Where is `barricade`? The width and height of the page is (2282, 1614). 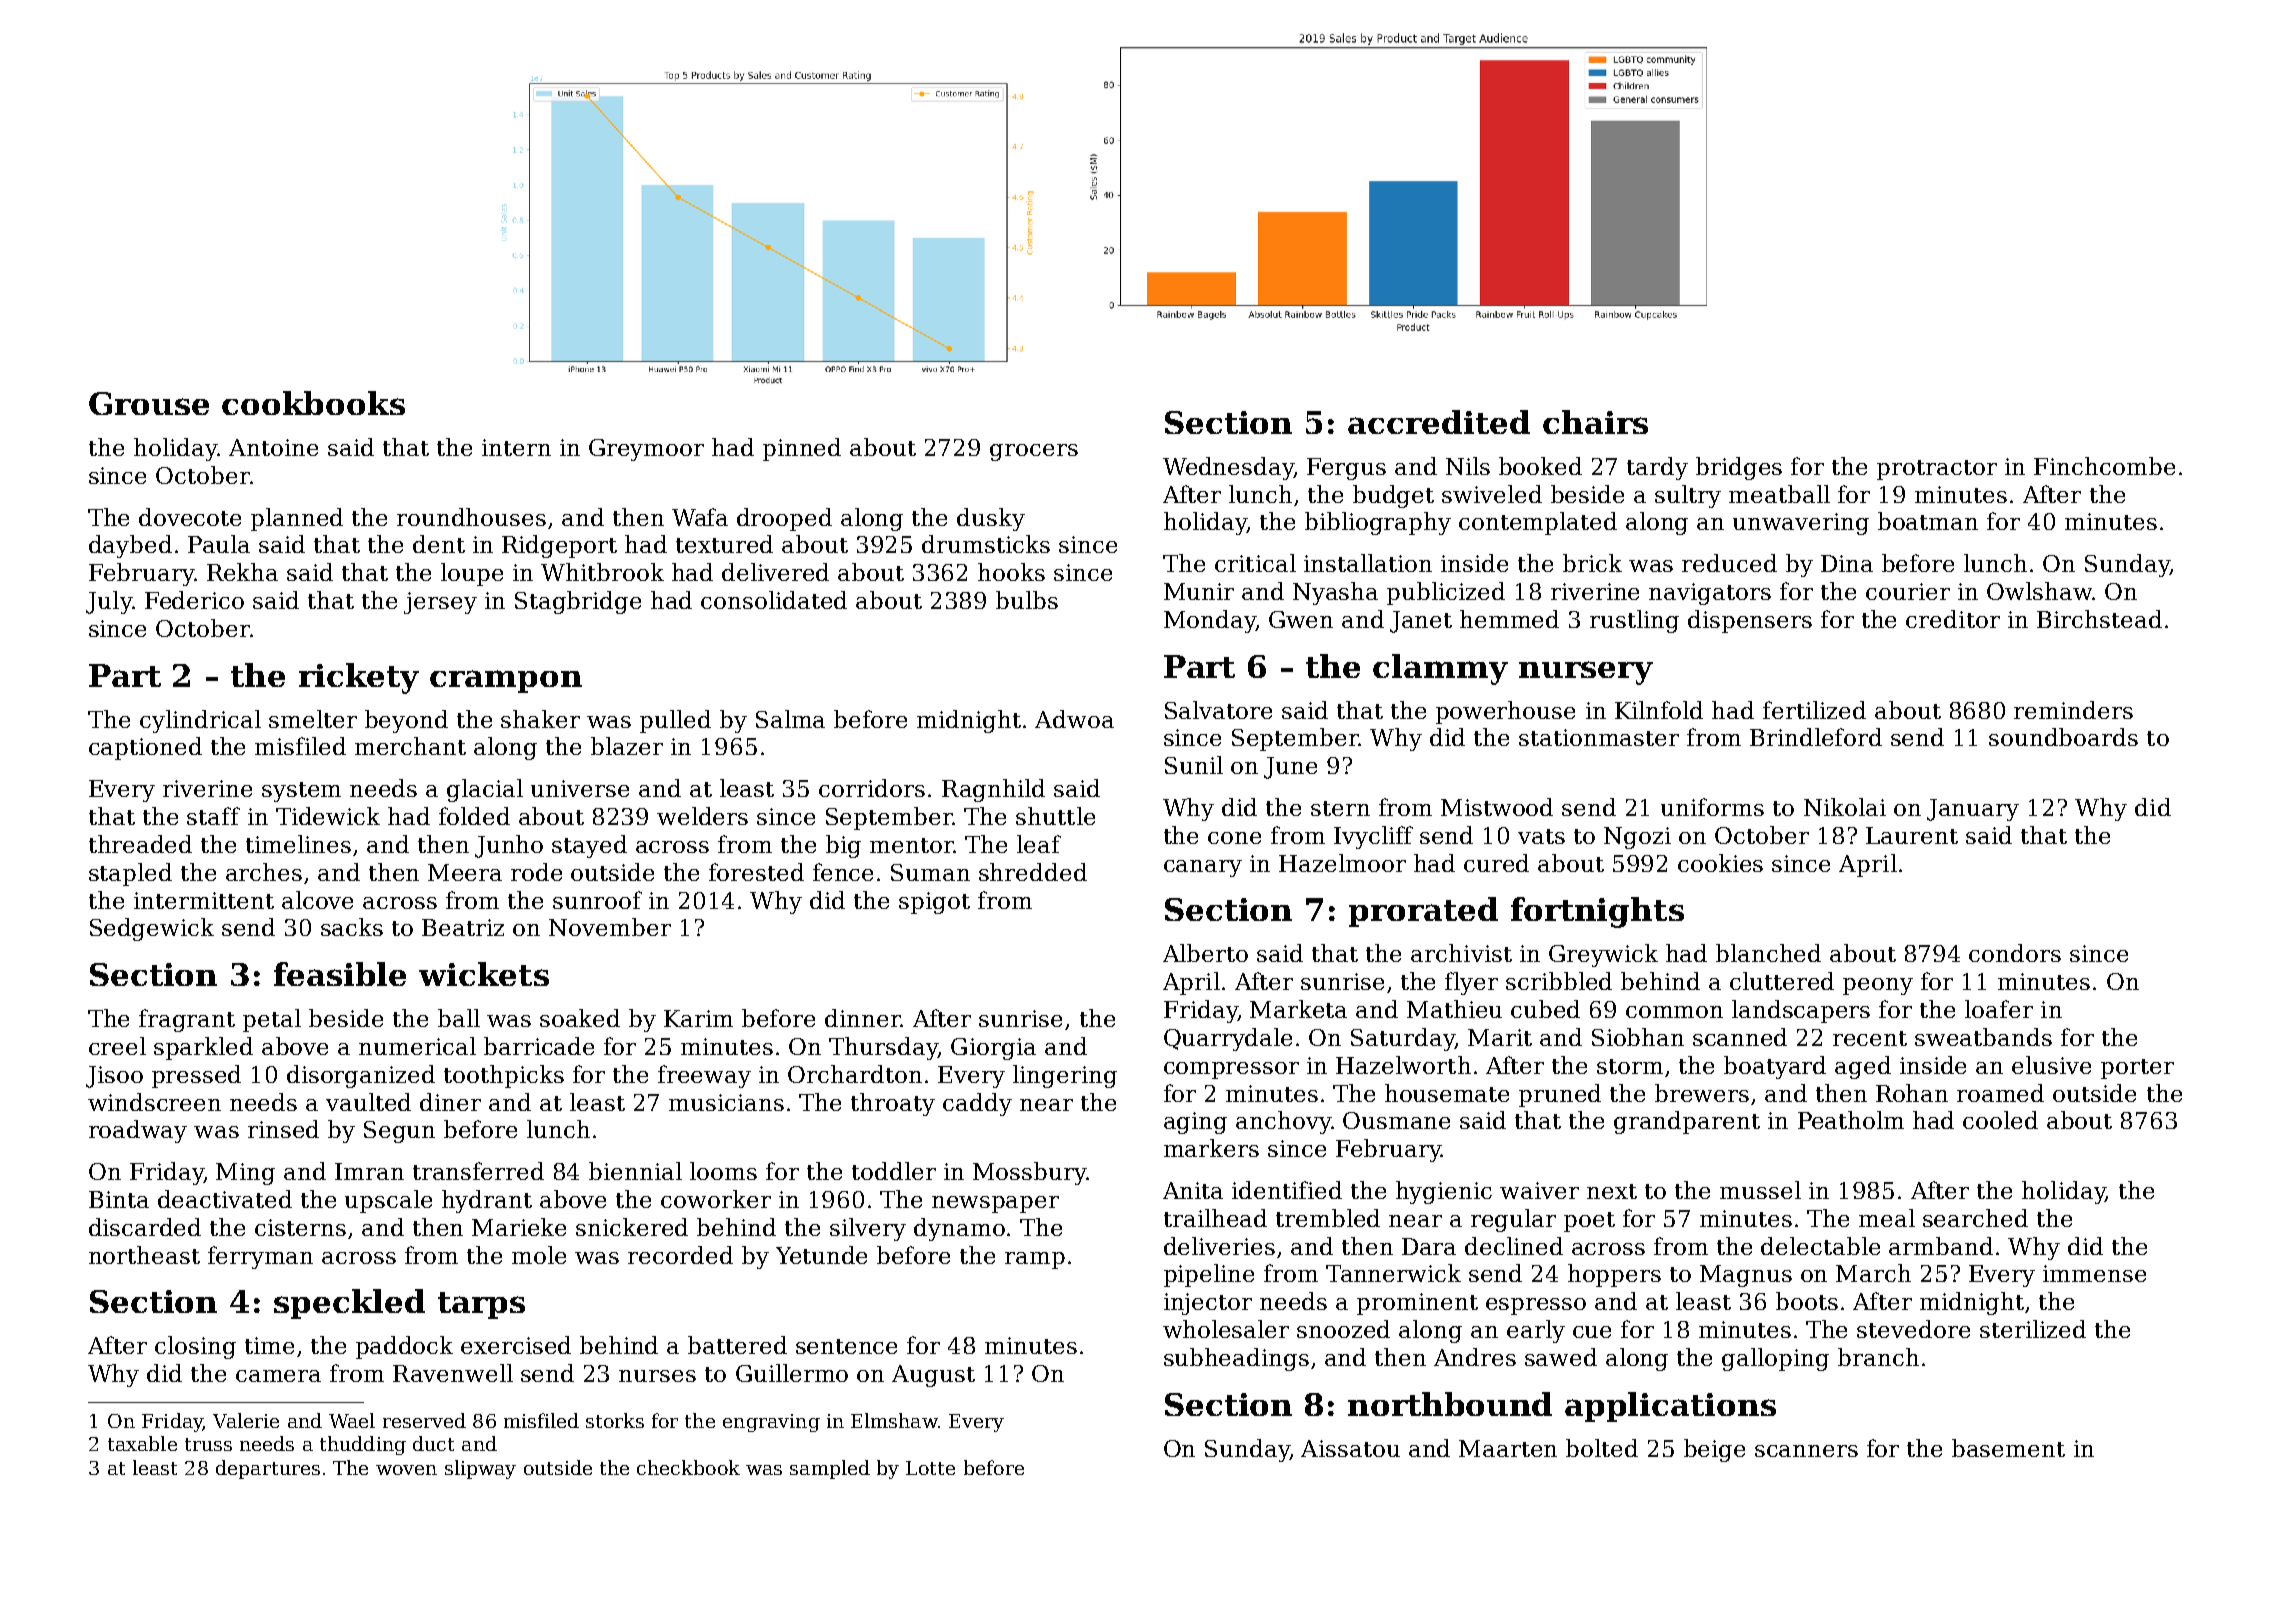 barricade is located at coordinates (539, 1046).
